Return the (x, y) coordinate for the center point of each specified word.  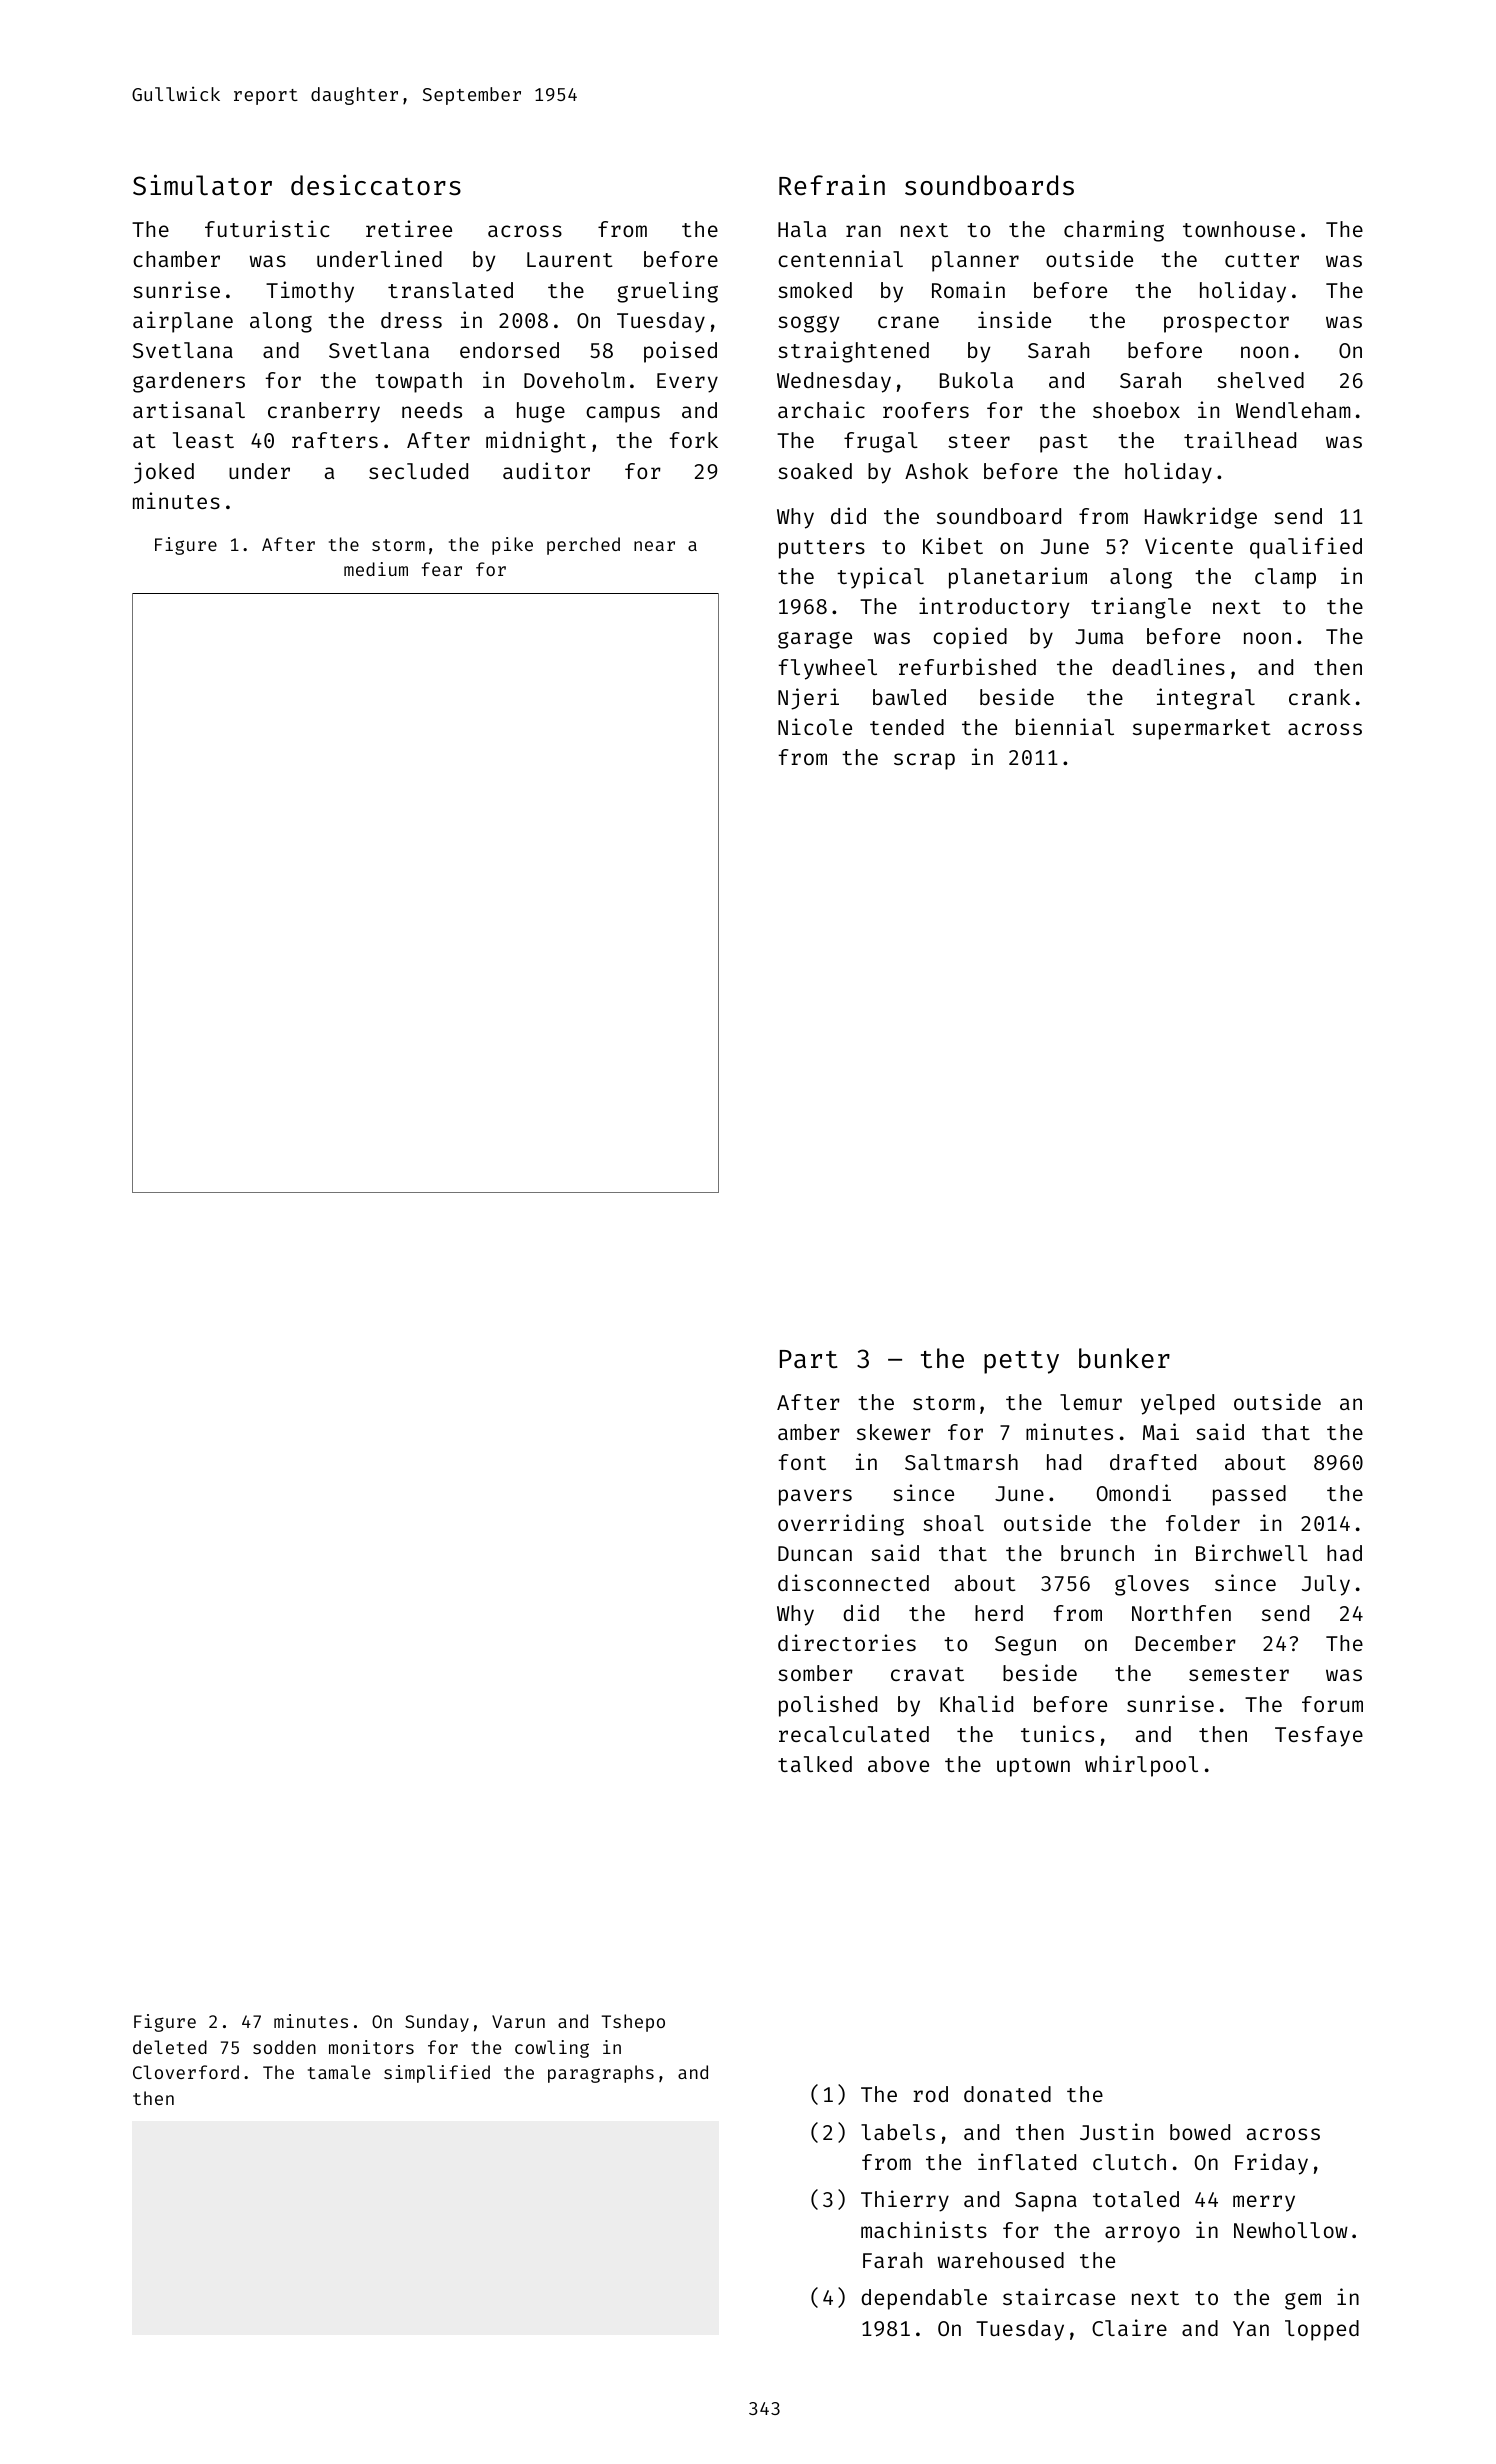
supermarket (1202, 729)
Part (809, 1359)
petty (1021, 1362)
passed (1249, 1495)
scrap (924, 761)
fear (441, 569)
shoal (953, 1523)
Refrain (832, 184)
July (1326, 1585)
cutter (1262, 260)
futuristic (267, 228)
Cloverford (186, 2072)
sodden (284, 2047)
